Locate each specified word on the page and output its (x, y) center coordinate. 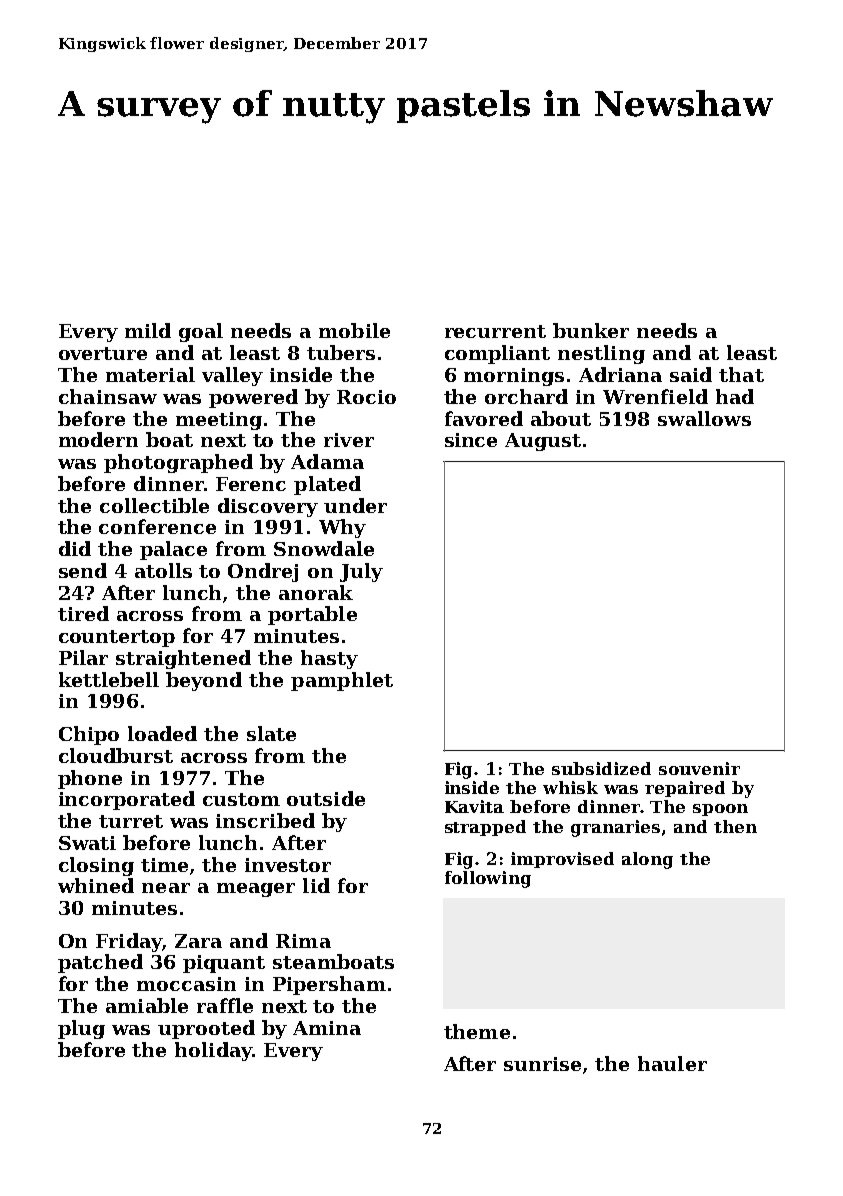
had (735, 396)
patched (100, 963)
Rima (303, 941)
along (647, 860)
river (349, 440)
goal (201, 332)
